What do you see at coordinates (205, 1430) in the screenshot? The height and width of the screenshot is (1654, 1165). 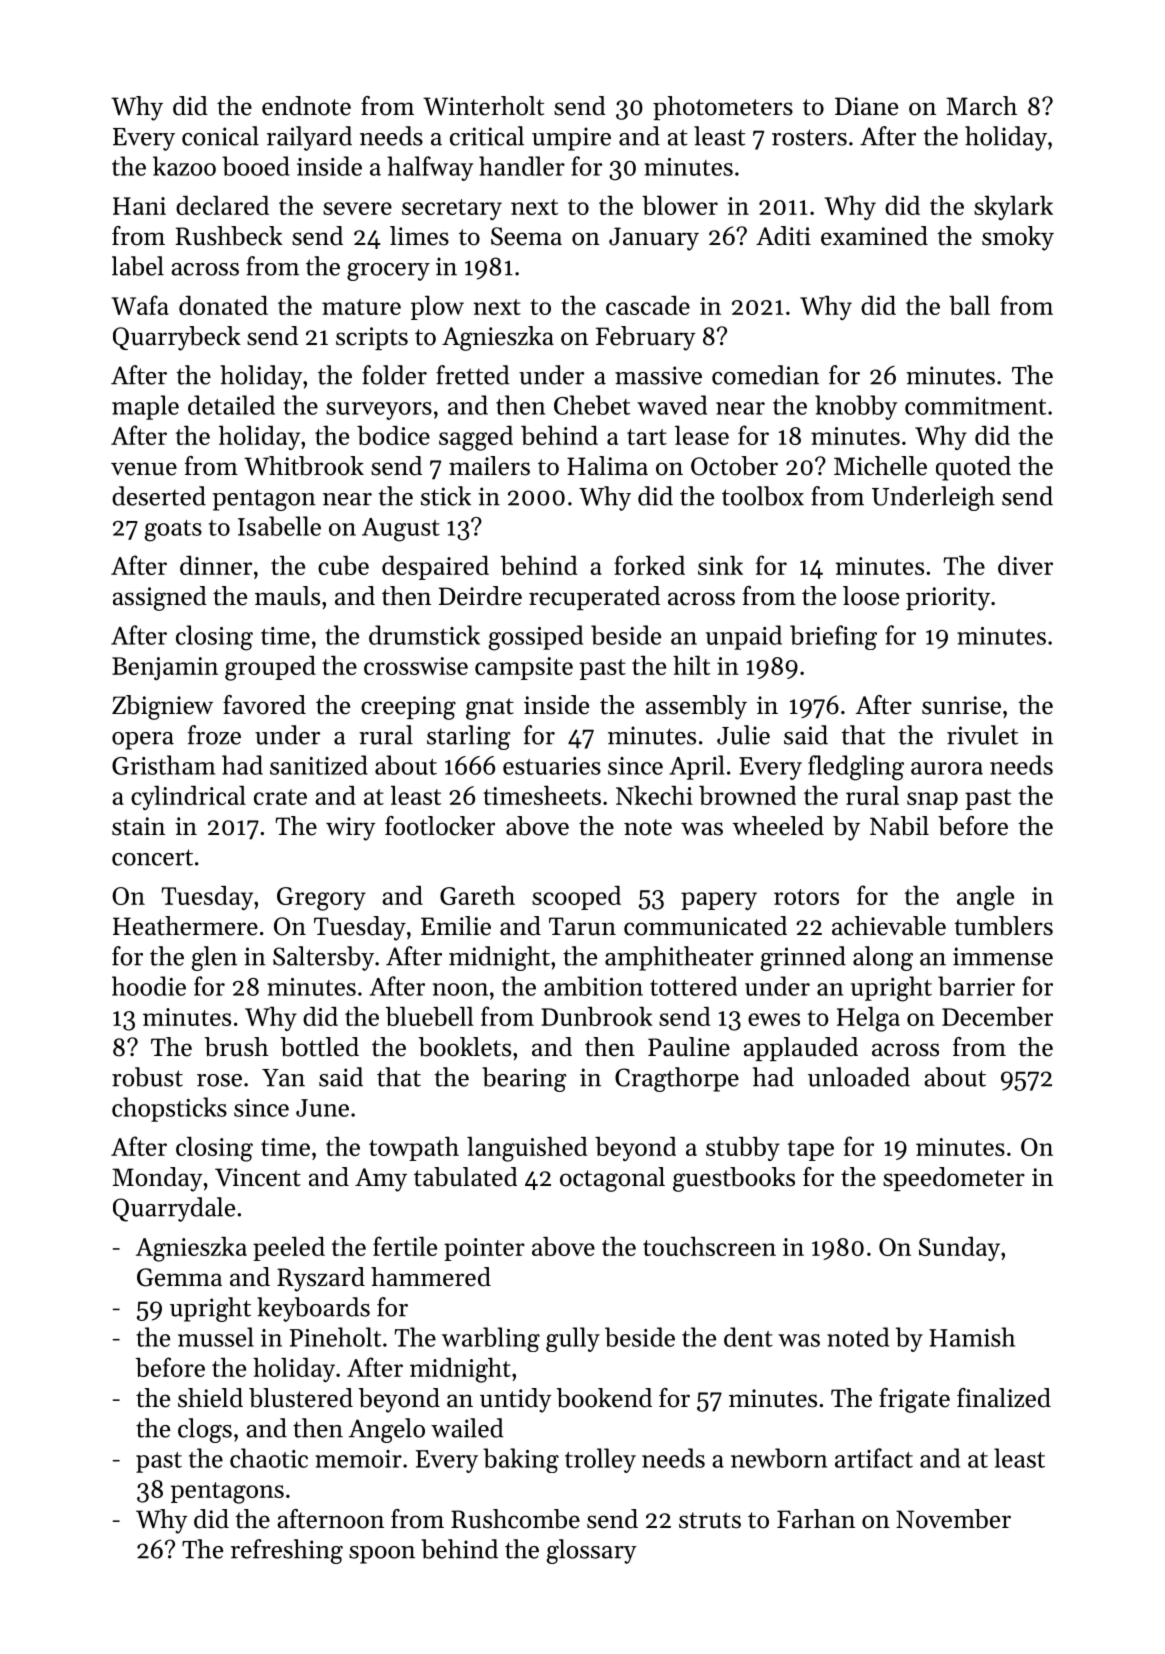 I see `clogs` at bounding box center [205, 1430].
